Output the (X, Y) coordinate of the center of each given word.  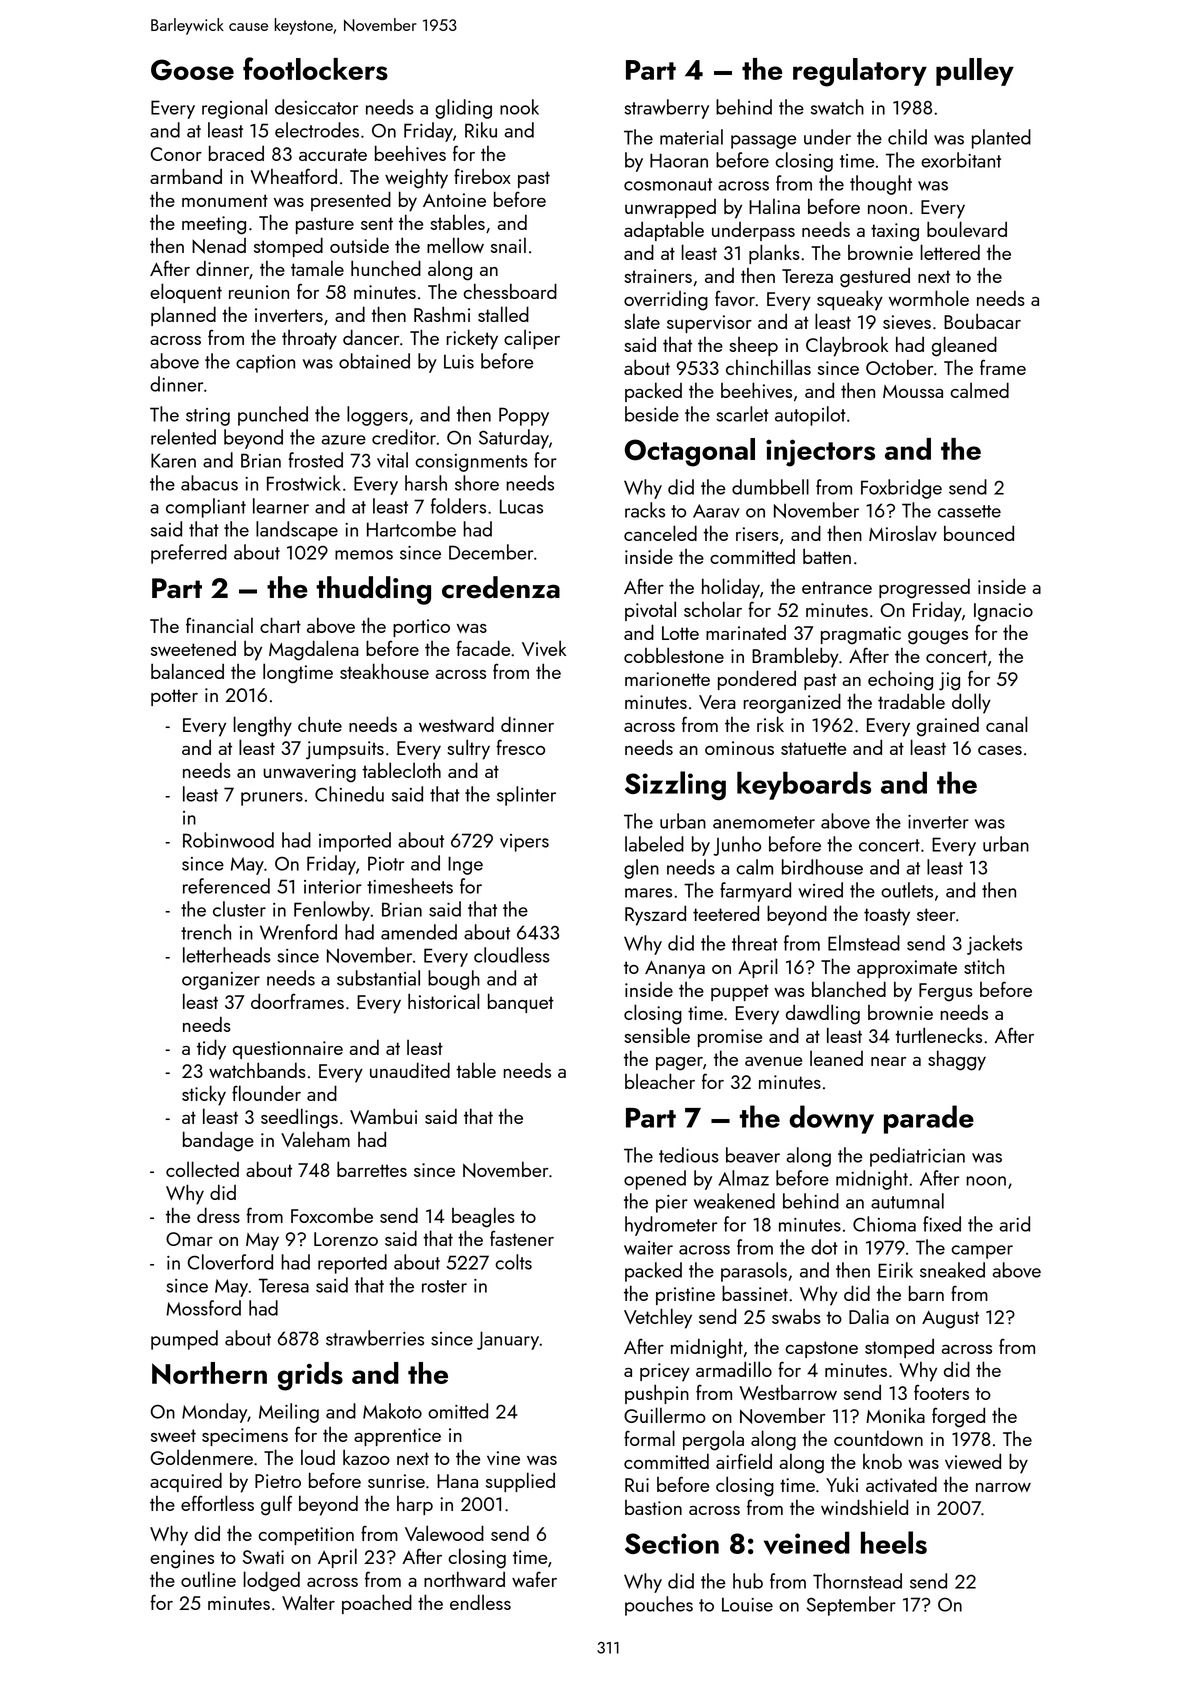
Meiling (289, 1413)
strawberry (666, 109)
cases (1000, 750)
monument (225, 200)
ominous (739, 748)
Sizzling (675, 786)
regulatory (860, 72)
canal (1006, 724)
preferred (189, 554)
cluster (239, 909)
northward (464, 1579)
